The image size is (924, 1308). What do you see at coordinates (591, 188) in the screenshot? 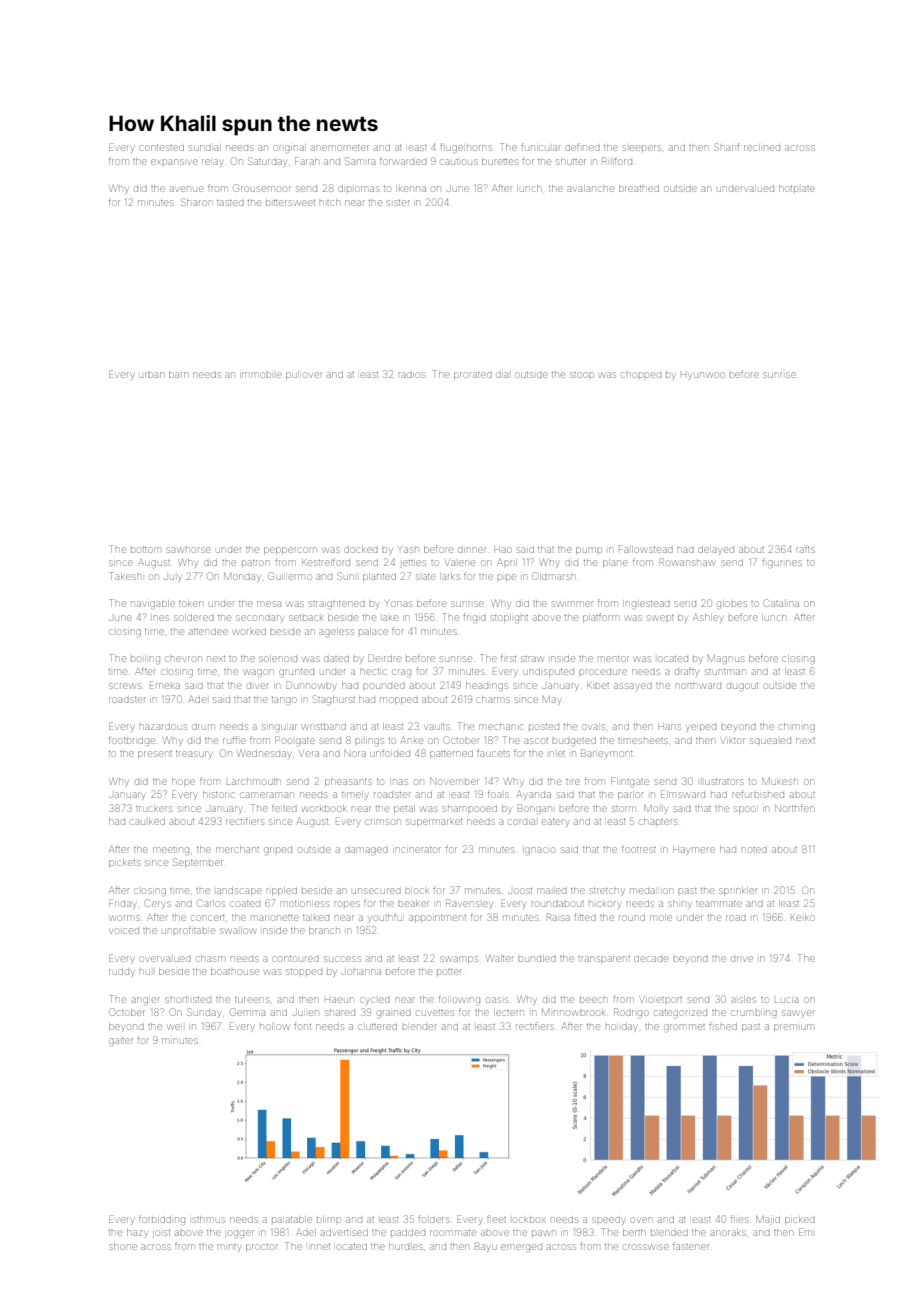
I see `avalanche` at bounding box center [591, 188].
